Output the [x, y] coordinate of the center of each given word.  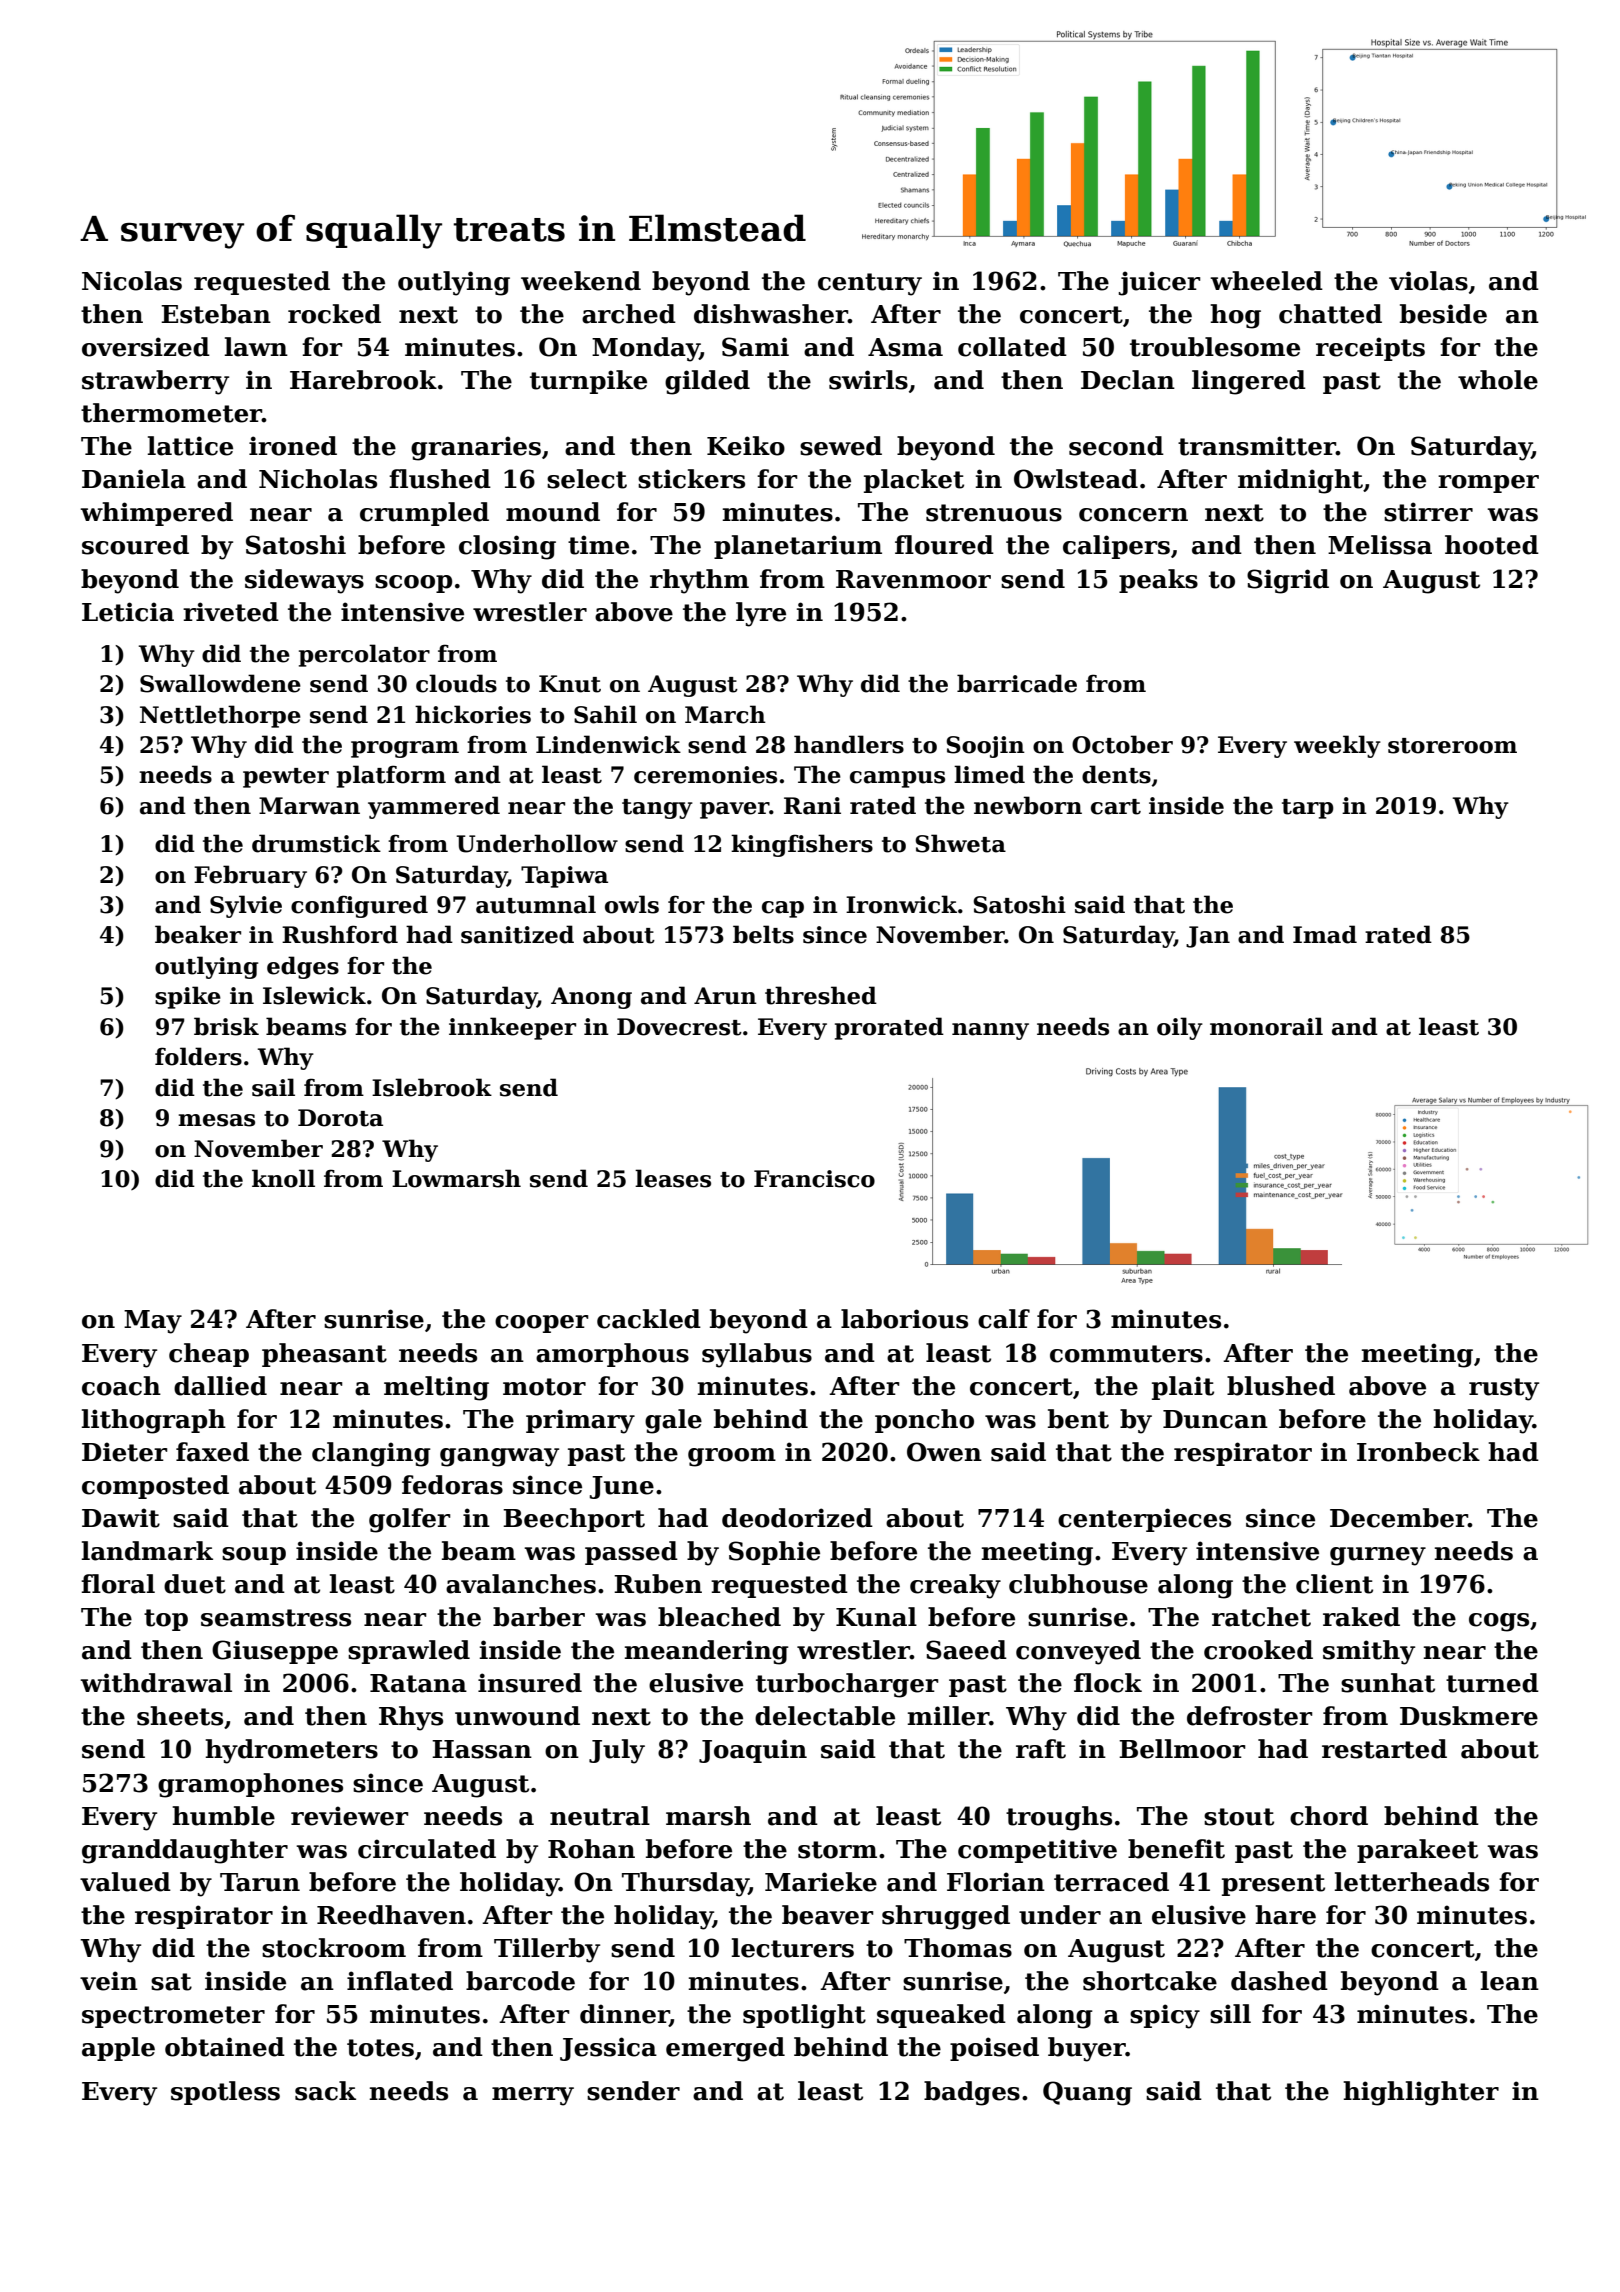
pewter [286, 778]
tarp [1308, 809]
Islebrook [432, 1087]
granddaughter [185, 1851]
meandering [706, 1652]
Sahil [605, 714]
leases [673, 1178]
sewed [841, 446]
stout [1239, 1817]
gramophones [250, 1785]
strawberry [155, 382]
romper [1488, 484]
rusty [1504, 1389]
